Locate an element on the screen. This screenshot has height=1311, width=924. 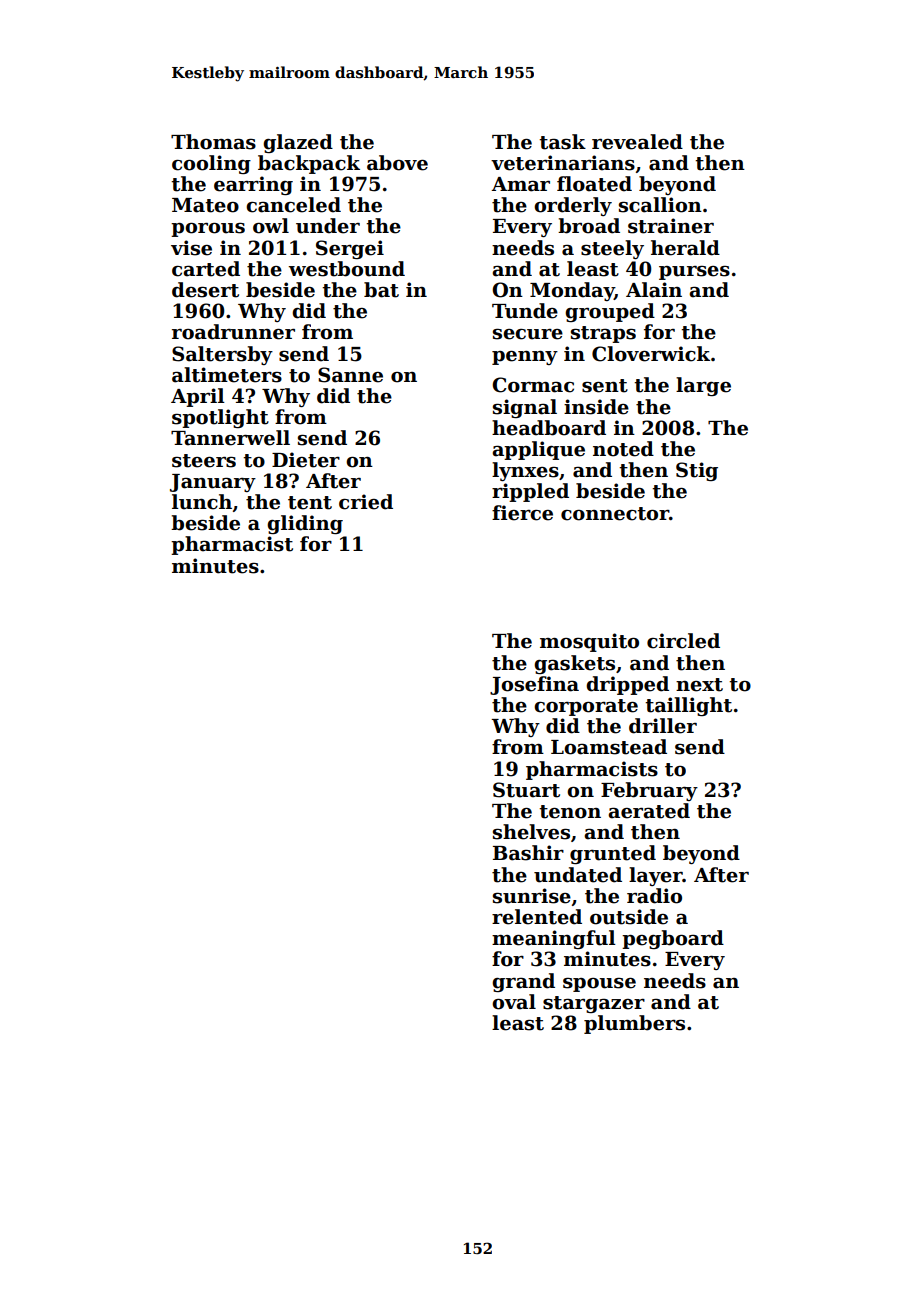
Amar is located at coordinates (521, 184).
